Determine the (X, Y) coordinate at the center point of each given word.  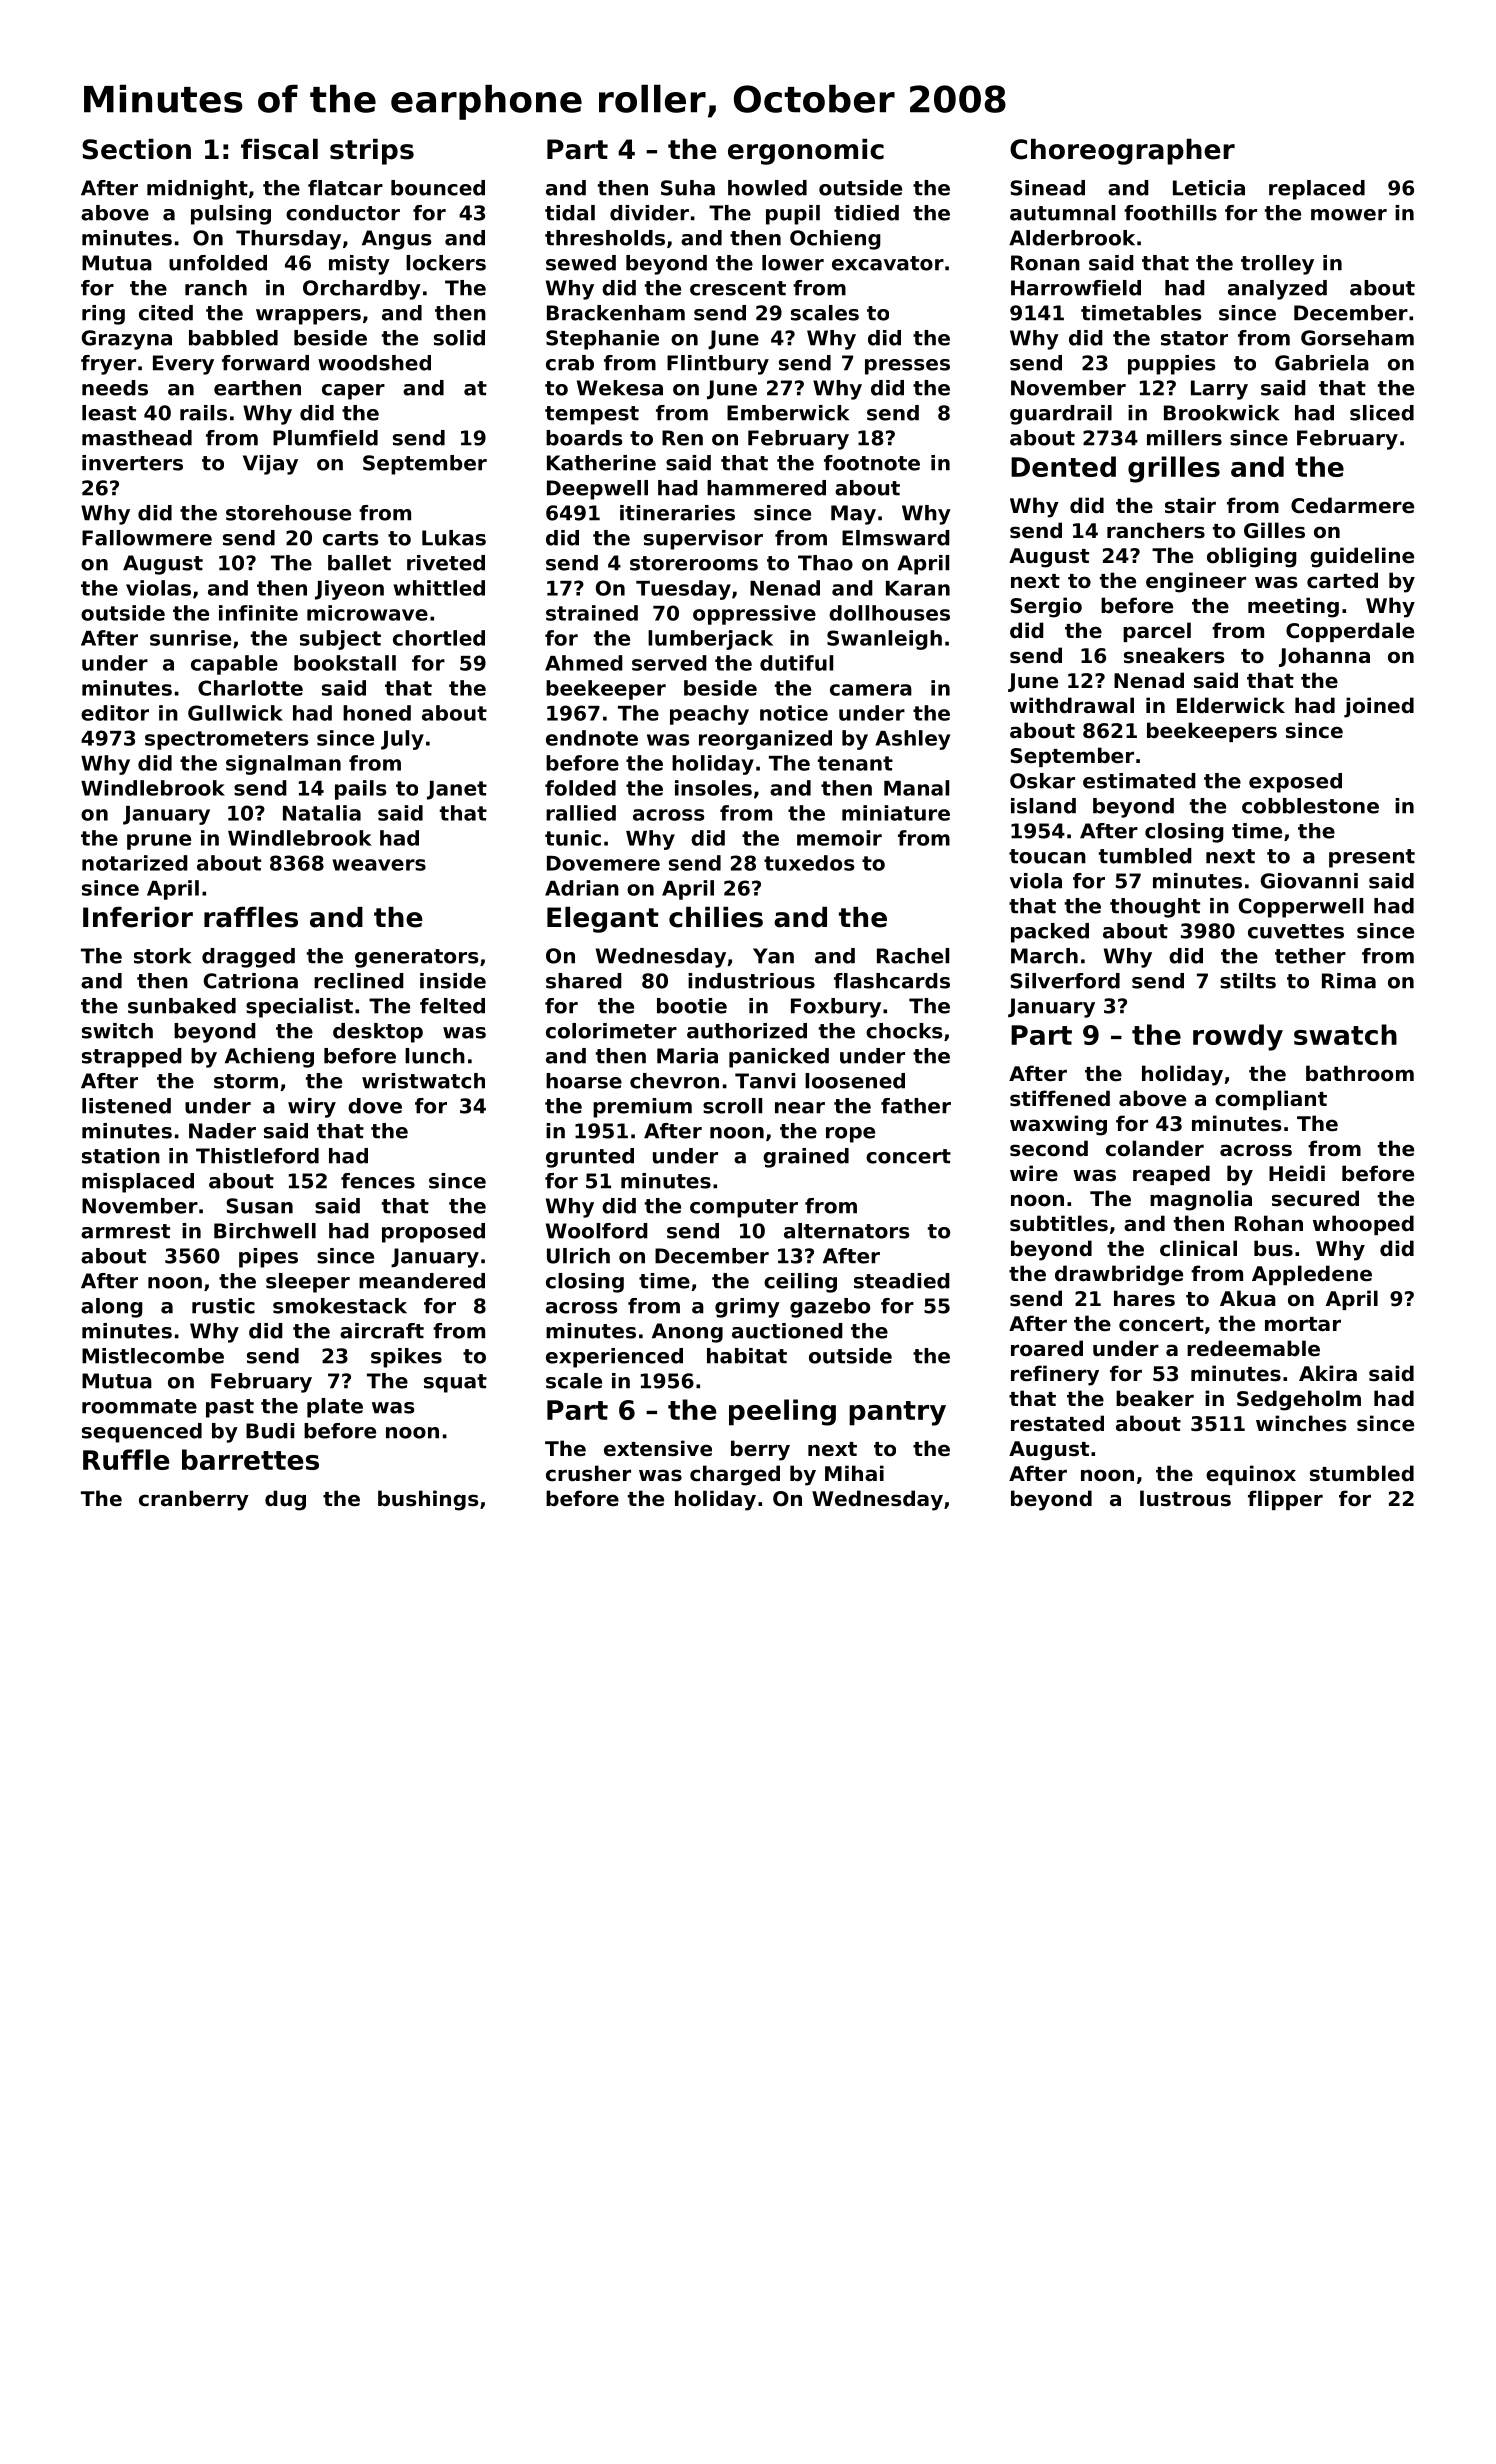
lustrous (1185, 1498)
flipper (1285, 1500)
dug (285, 1500)
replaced (1317, 190)
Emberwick (788, 413)
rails (203, 413)
